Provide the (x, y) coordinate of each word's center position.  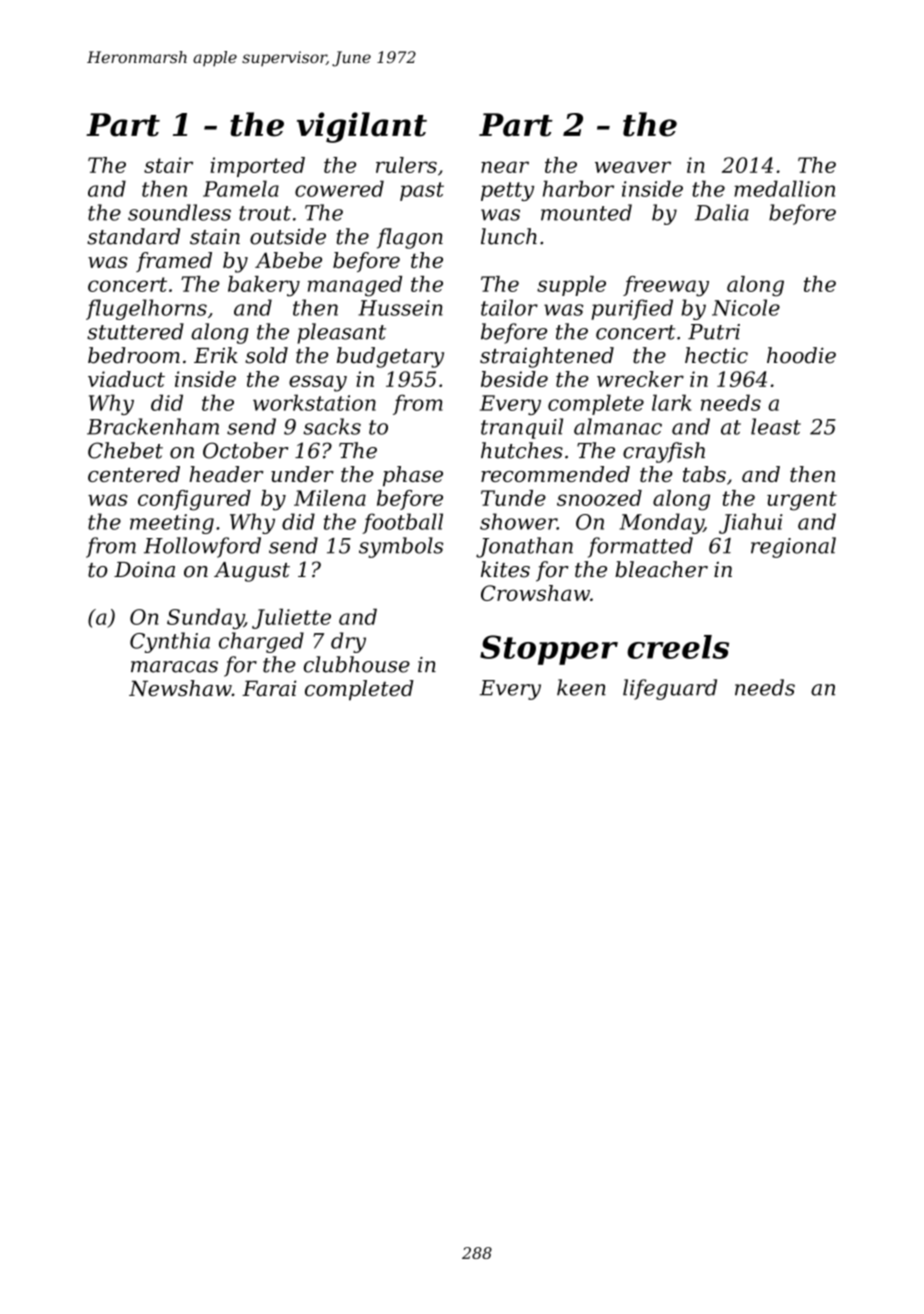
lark (671, 402)
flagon (410, 238)
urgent (802, 501)
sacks (332, 426)
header (226, 474)
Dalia (722, 212)
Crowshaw (535, 593)
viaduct (126, 379)
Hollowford (202, 547)
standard (133, 236)
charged (261, 642)
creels (678, 647)
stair (168, 165)
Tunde (513, 498)
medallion (784, 188)
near (505, 167)
